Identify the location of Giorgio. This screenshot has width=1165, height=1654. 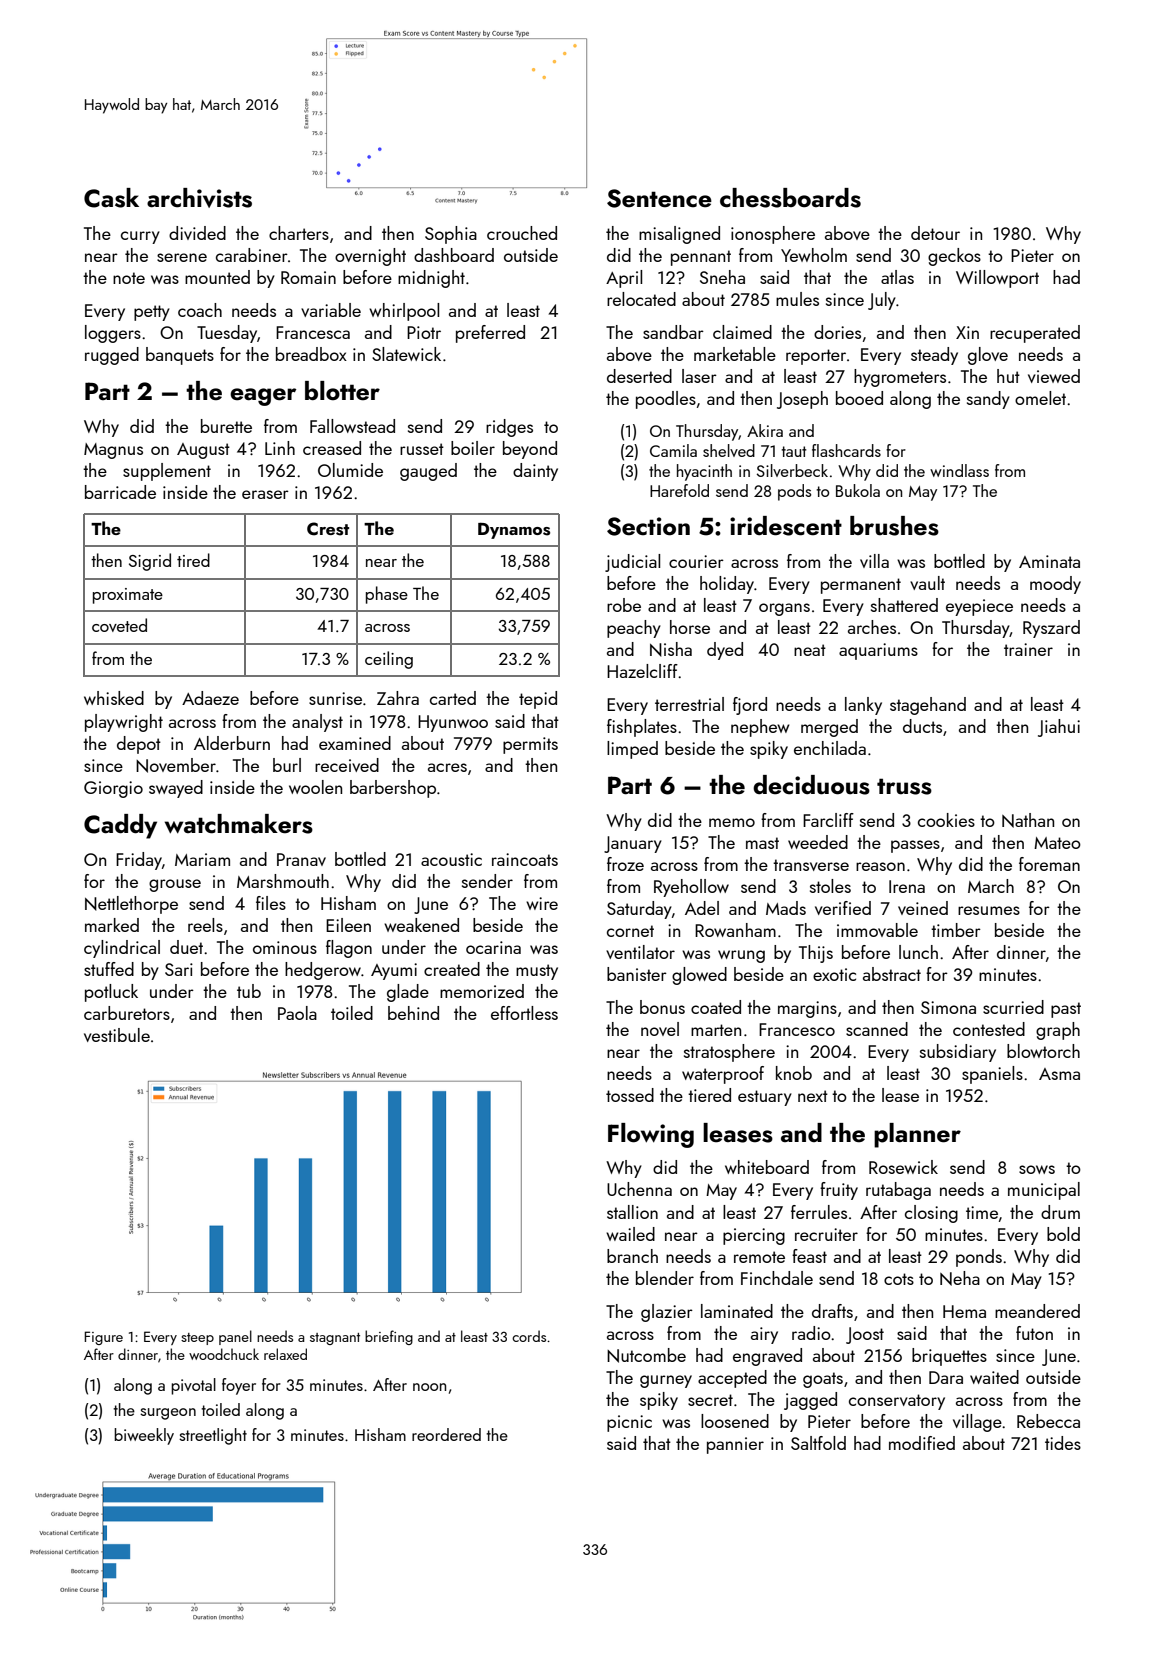
(113, 789).
